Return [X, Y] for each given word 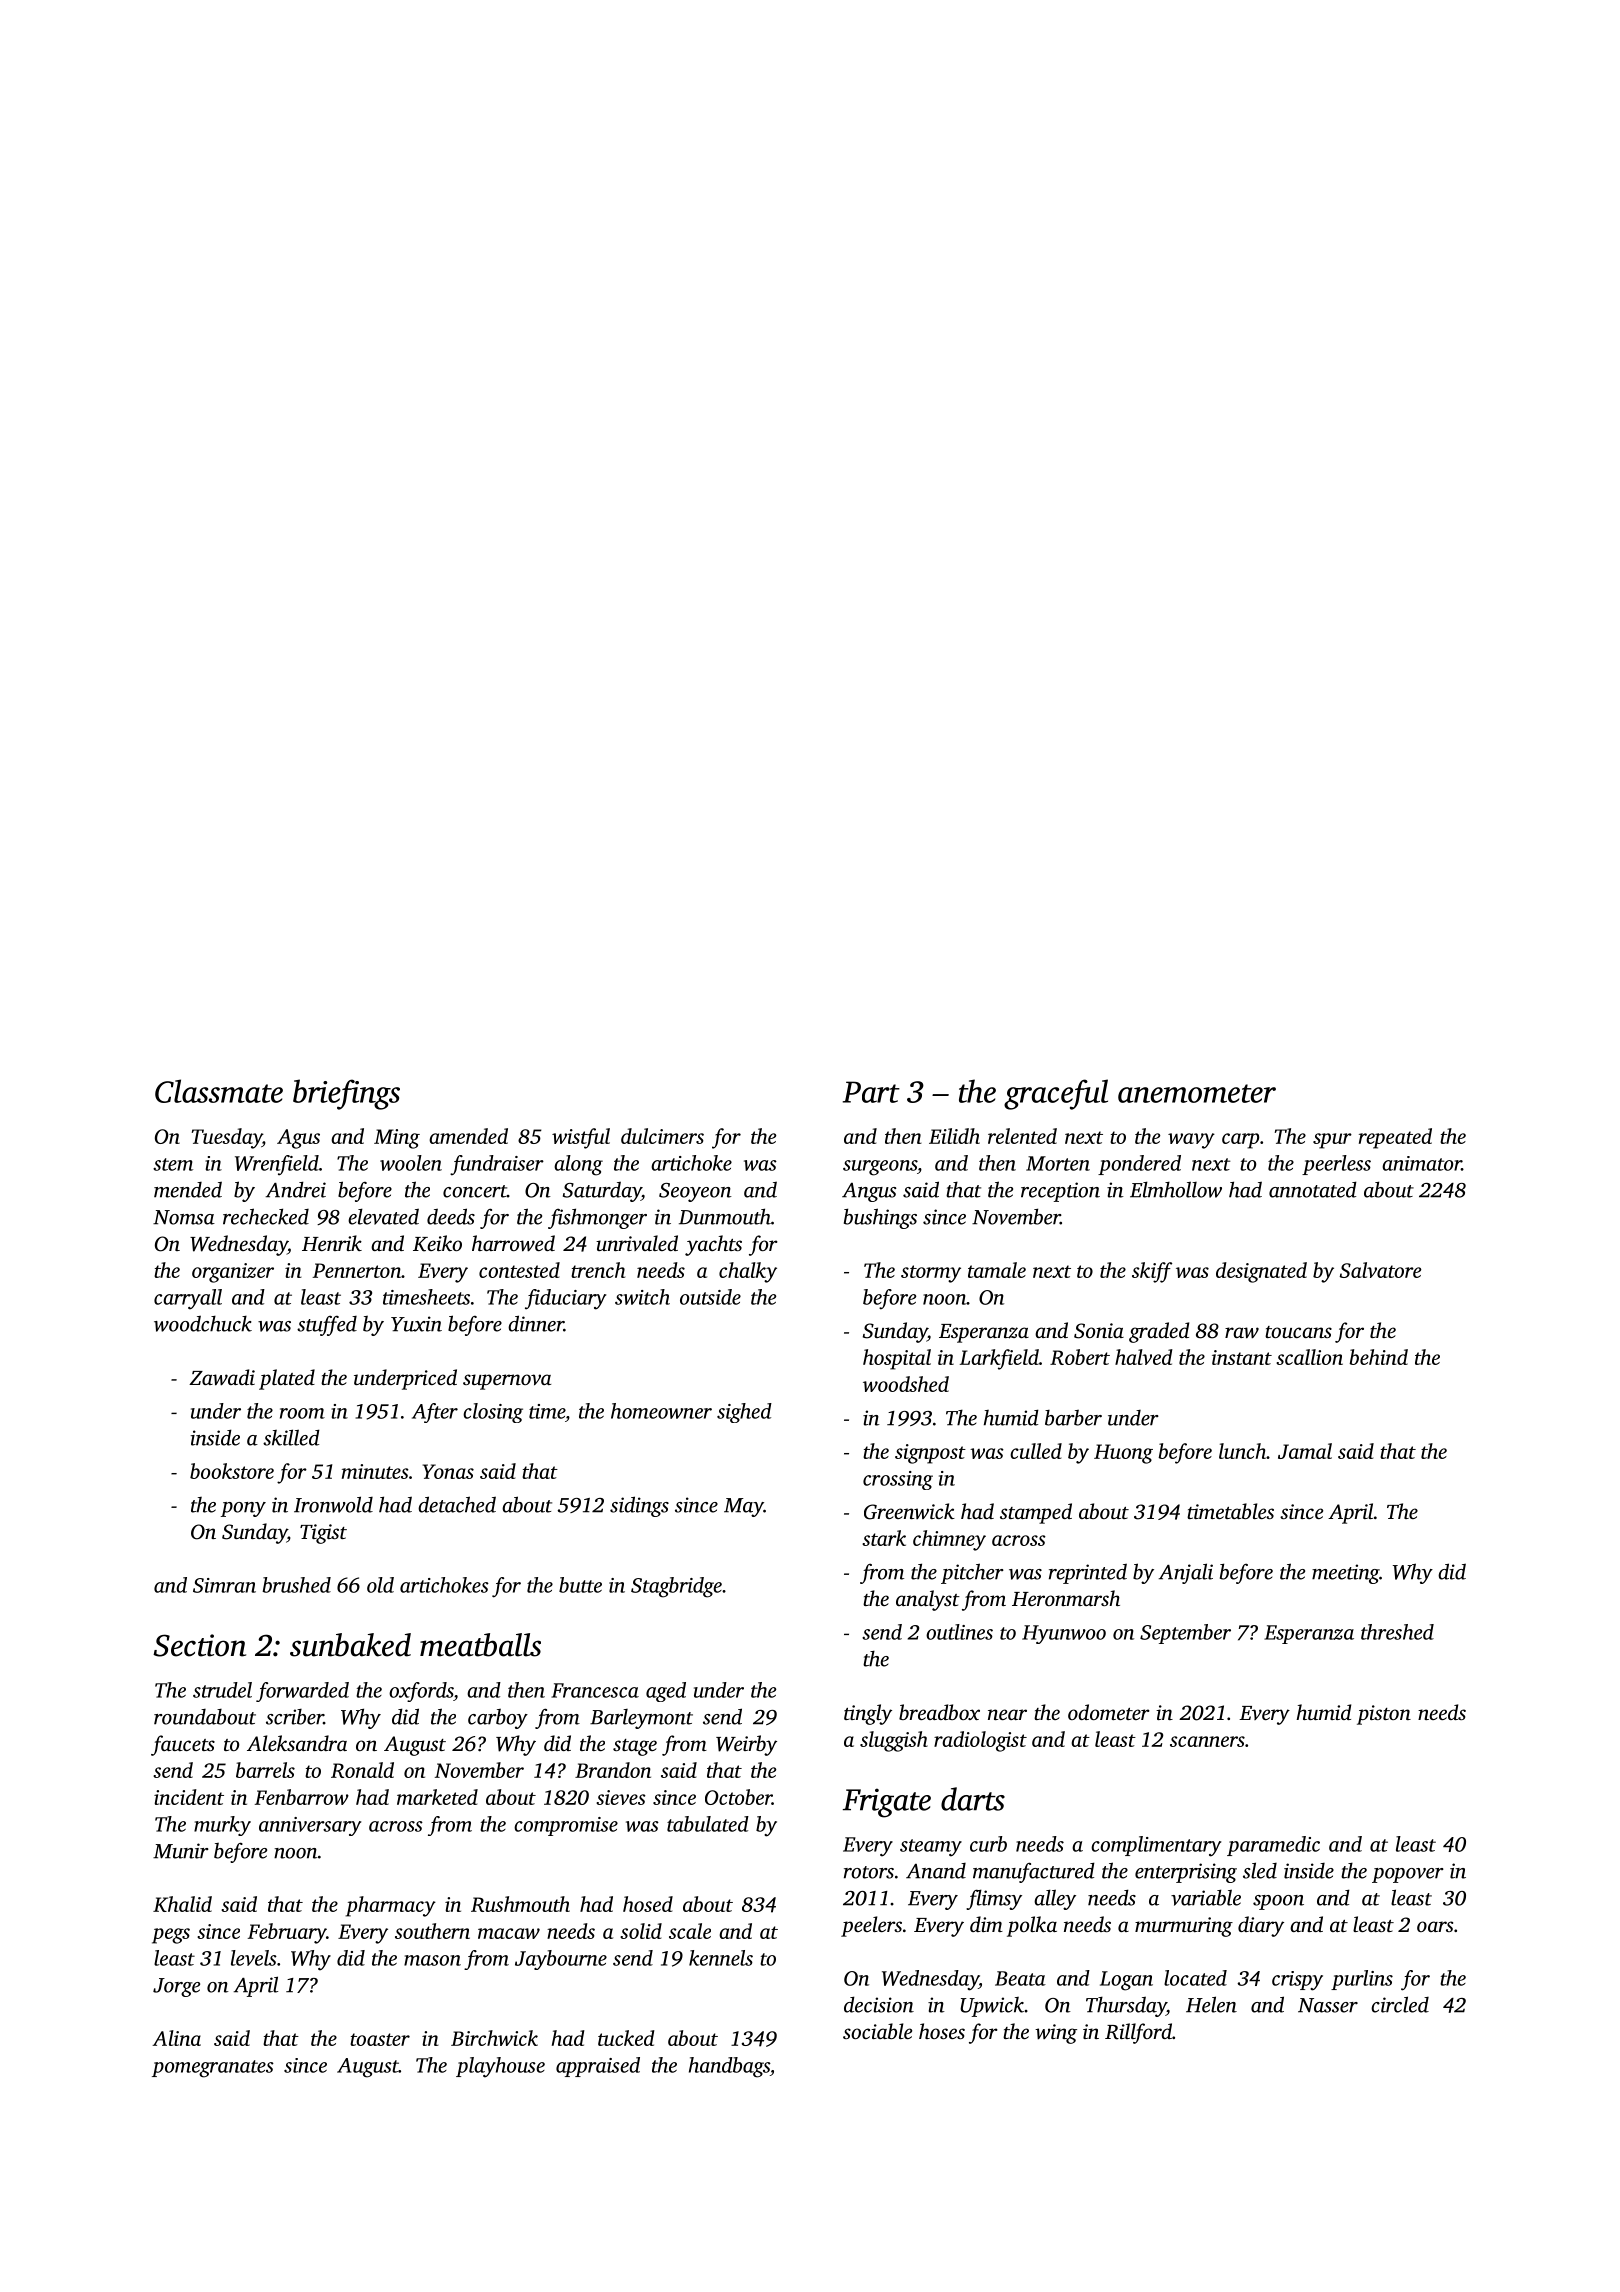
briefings [346, 1094]
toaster [380, 2039]
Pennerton [357, 1270]
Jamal [1305, 1451]
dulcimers [662, 1136]
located [1195, 1978]
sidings [639, 1506]
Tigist [323, 1534]
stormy [931, 1274]
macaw [509, 1933]
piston [1384, 1715]
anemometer [1197, 1093]
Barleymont [641, 1719]
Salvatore [1380, 1270]
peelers [871, 1926]
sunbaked [350, 1645]
